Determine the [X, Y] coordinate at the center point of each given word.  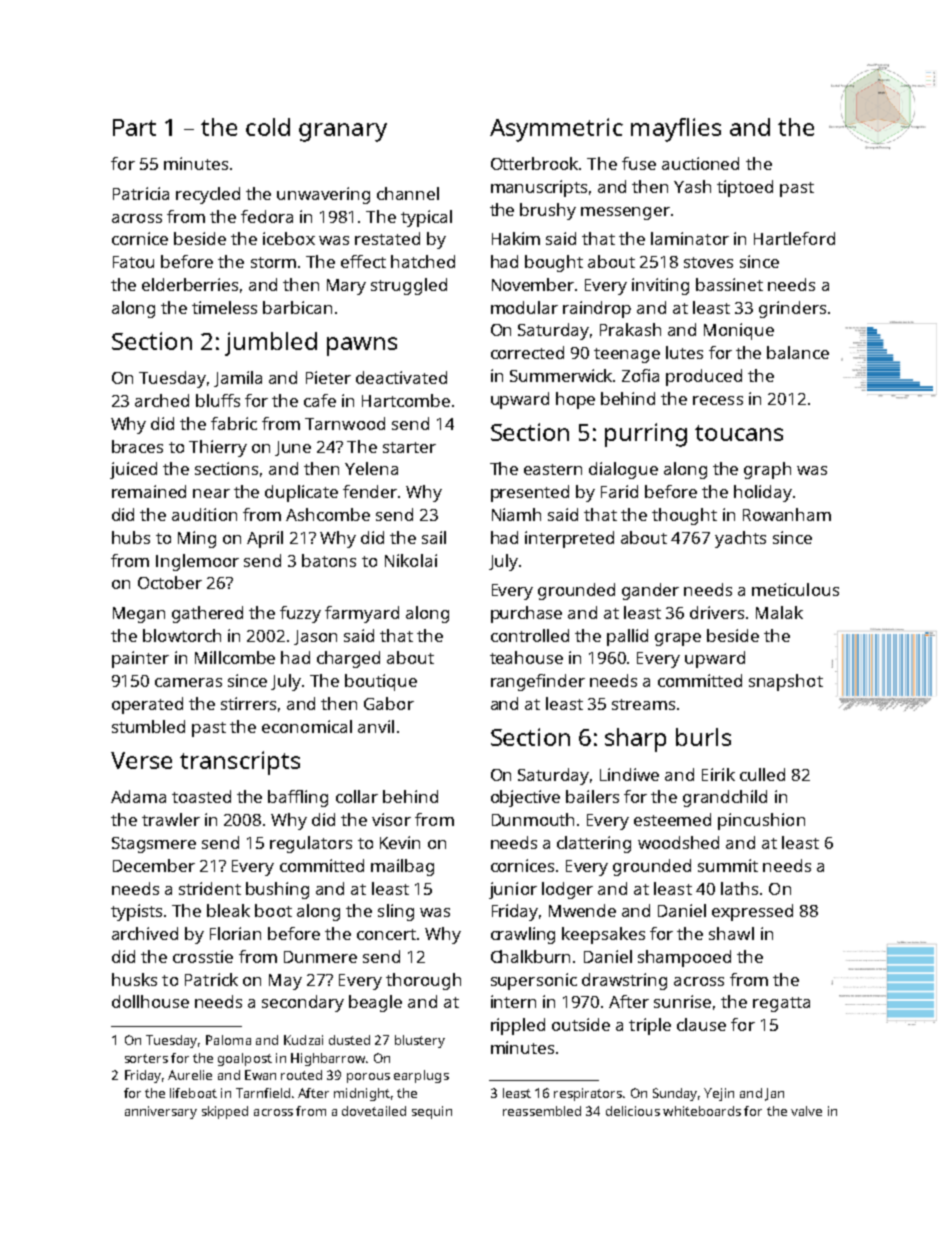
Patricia [141, 193]
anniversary [161, 1112]
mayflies [676, 130]
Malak [779, 612]
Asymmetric [556, 130]
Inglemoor [197, 562]
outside [581, 1024]
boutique [381, 682]
